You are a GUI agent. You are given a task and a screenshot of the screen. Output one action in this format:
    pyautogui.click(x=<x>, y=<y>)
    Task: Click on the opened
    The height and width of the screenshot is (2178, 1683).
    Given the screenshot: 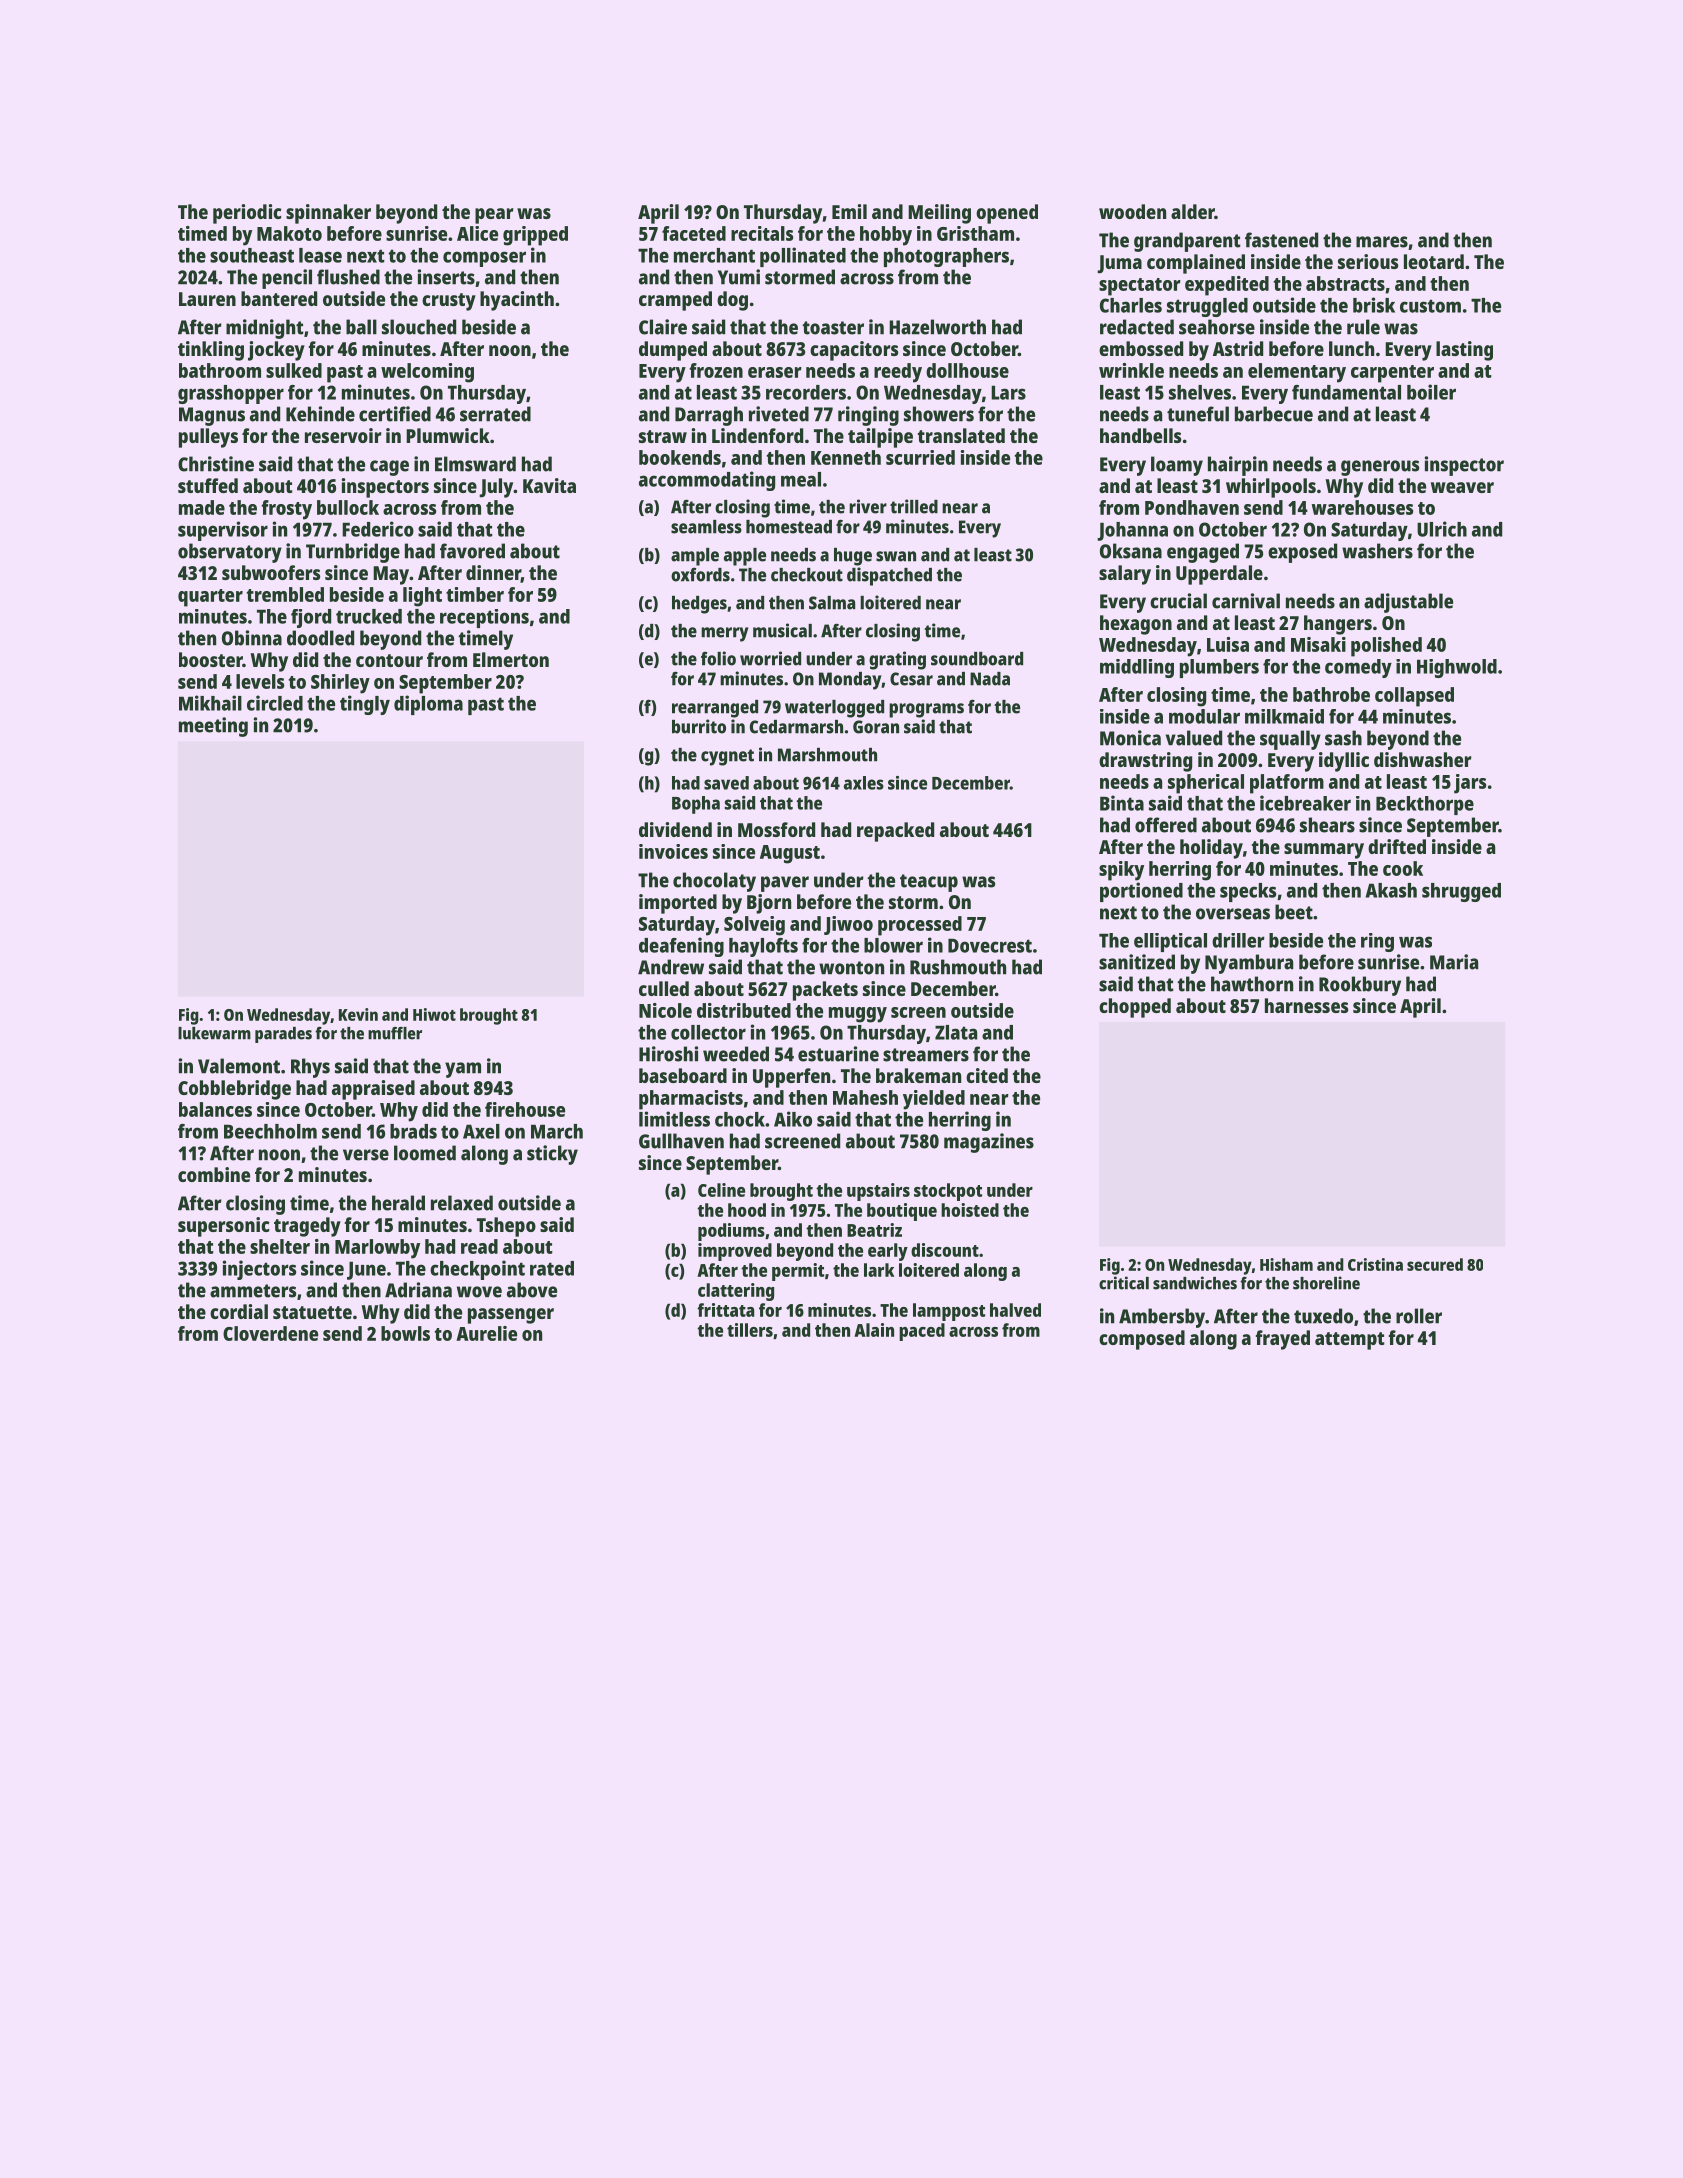 What is the action you would take?
    pyautogui.click(x=1007, y=214)
